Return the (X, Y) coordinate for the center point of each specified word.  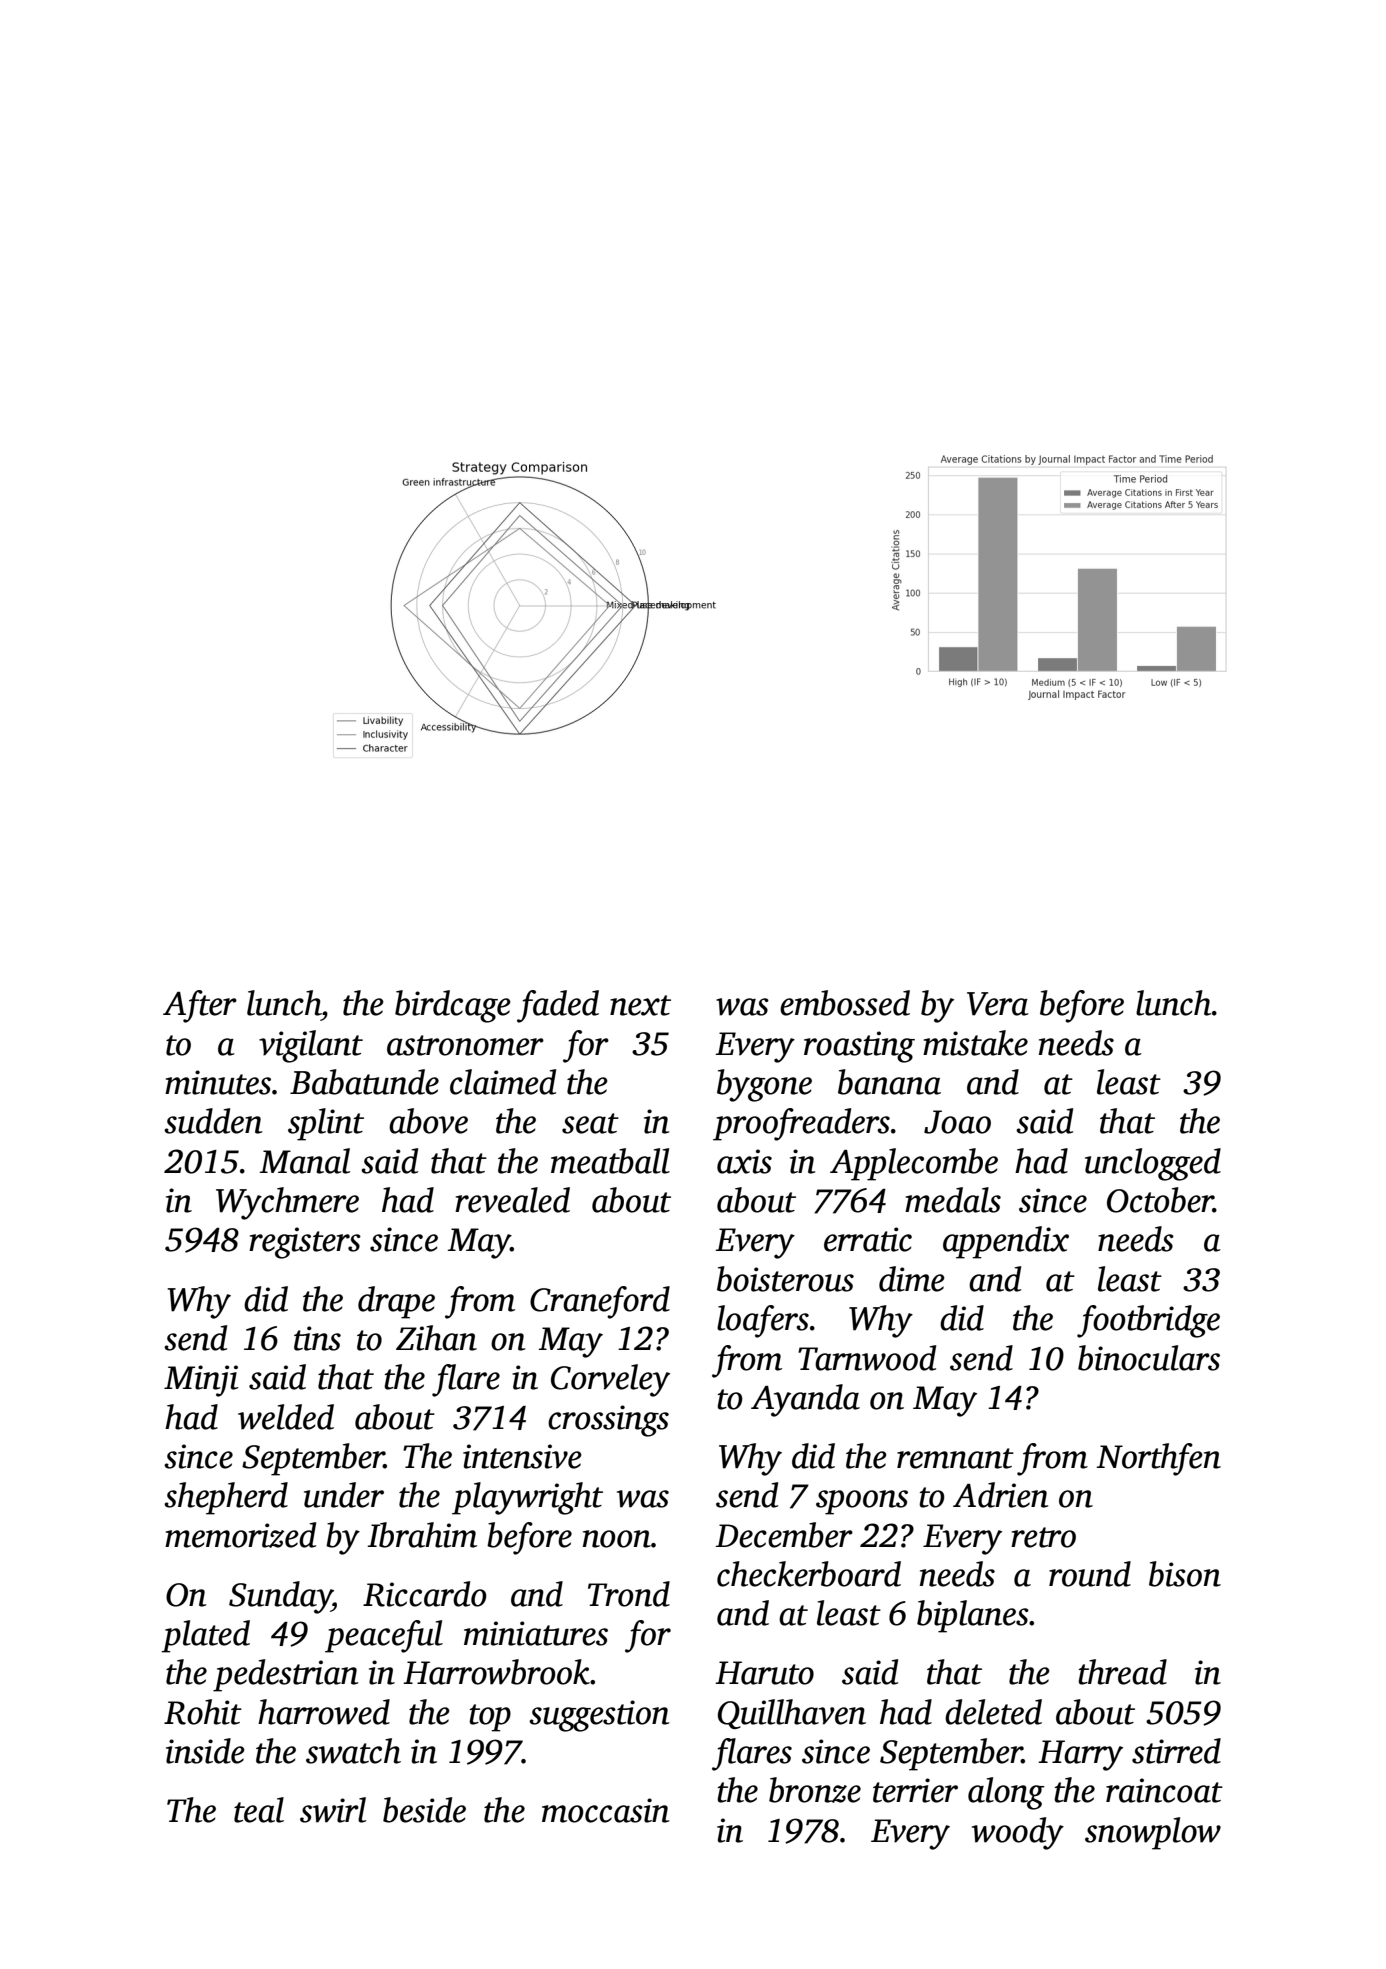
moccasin (605, 1810)
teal (259, 1810)
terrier (915, 1790)
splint (326, 1124)
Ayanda (805, 1400)
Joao (957, 1122)
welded (286, 1417)
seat (590, 1123)
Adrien (1000, 1495)
